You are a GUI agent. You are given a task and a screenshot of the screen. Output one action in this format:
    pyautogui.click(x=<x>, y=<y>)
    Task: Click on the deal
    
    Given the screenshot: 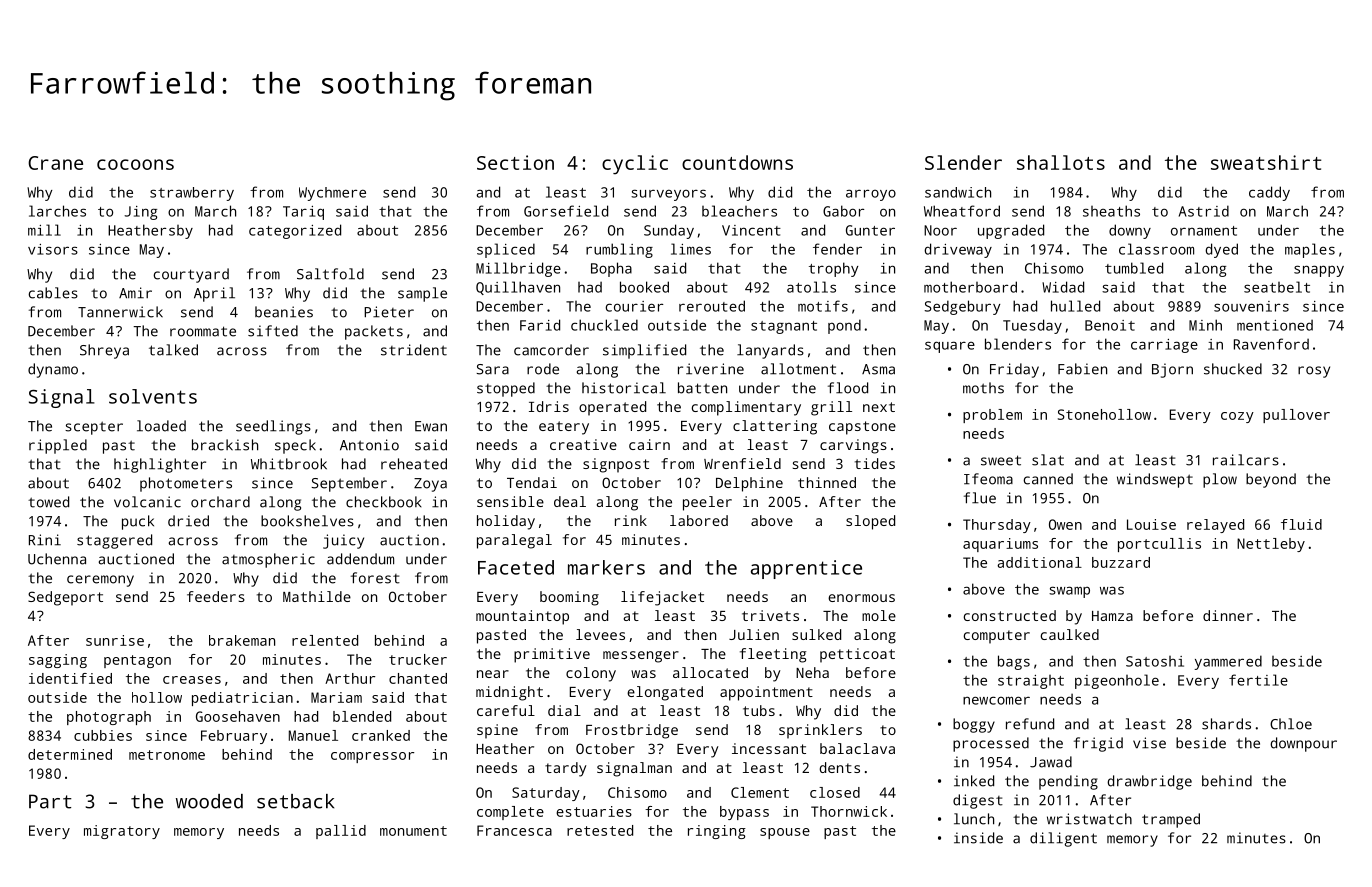 What is the action you would take?
    pyautogui.click(x=570, y=501)
